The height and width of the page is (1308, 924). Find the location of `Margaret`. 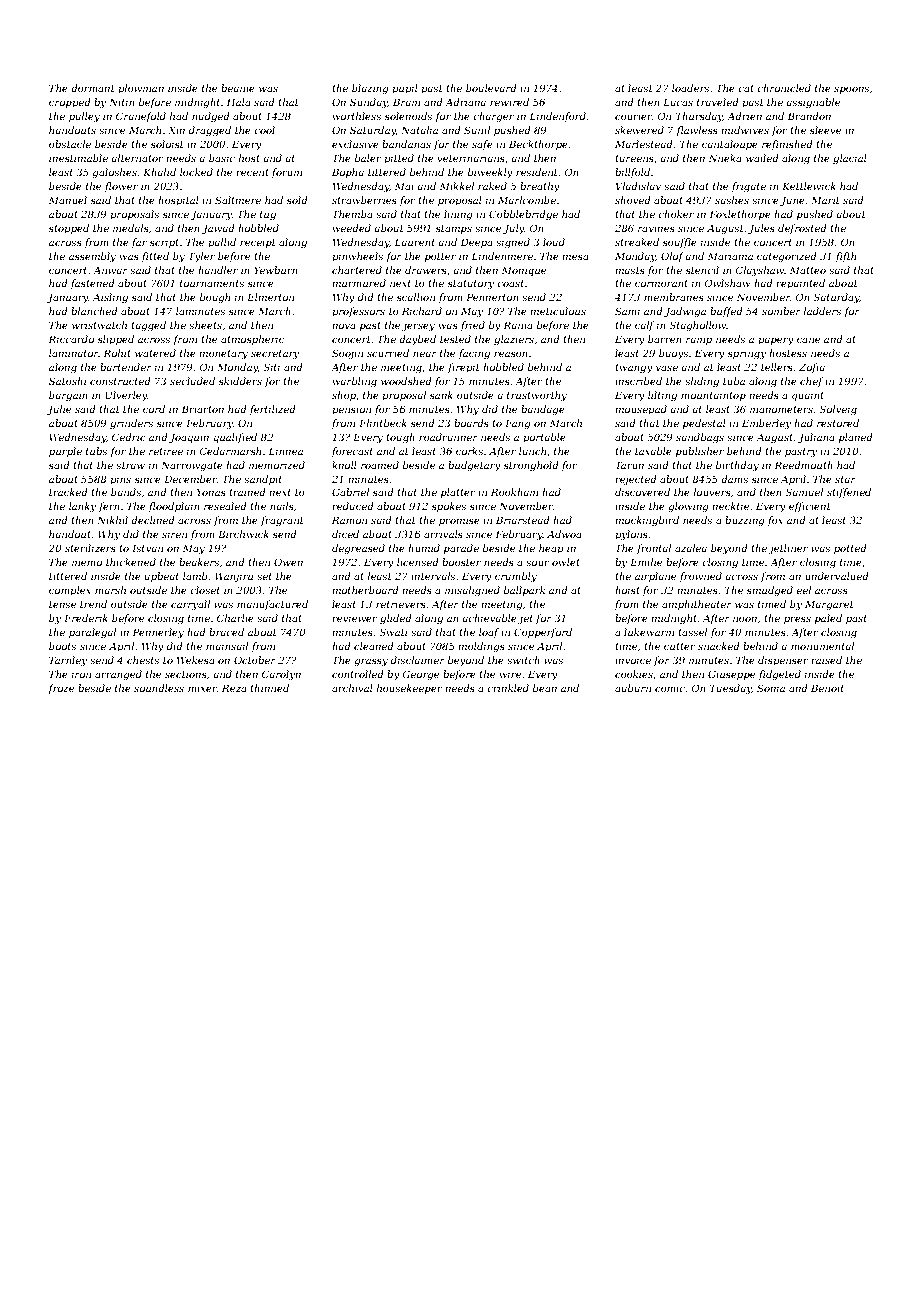

Margaret is located at coordinates (829, 605).
